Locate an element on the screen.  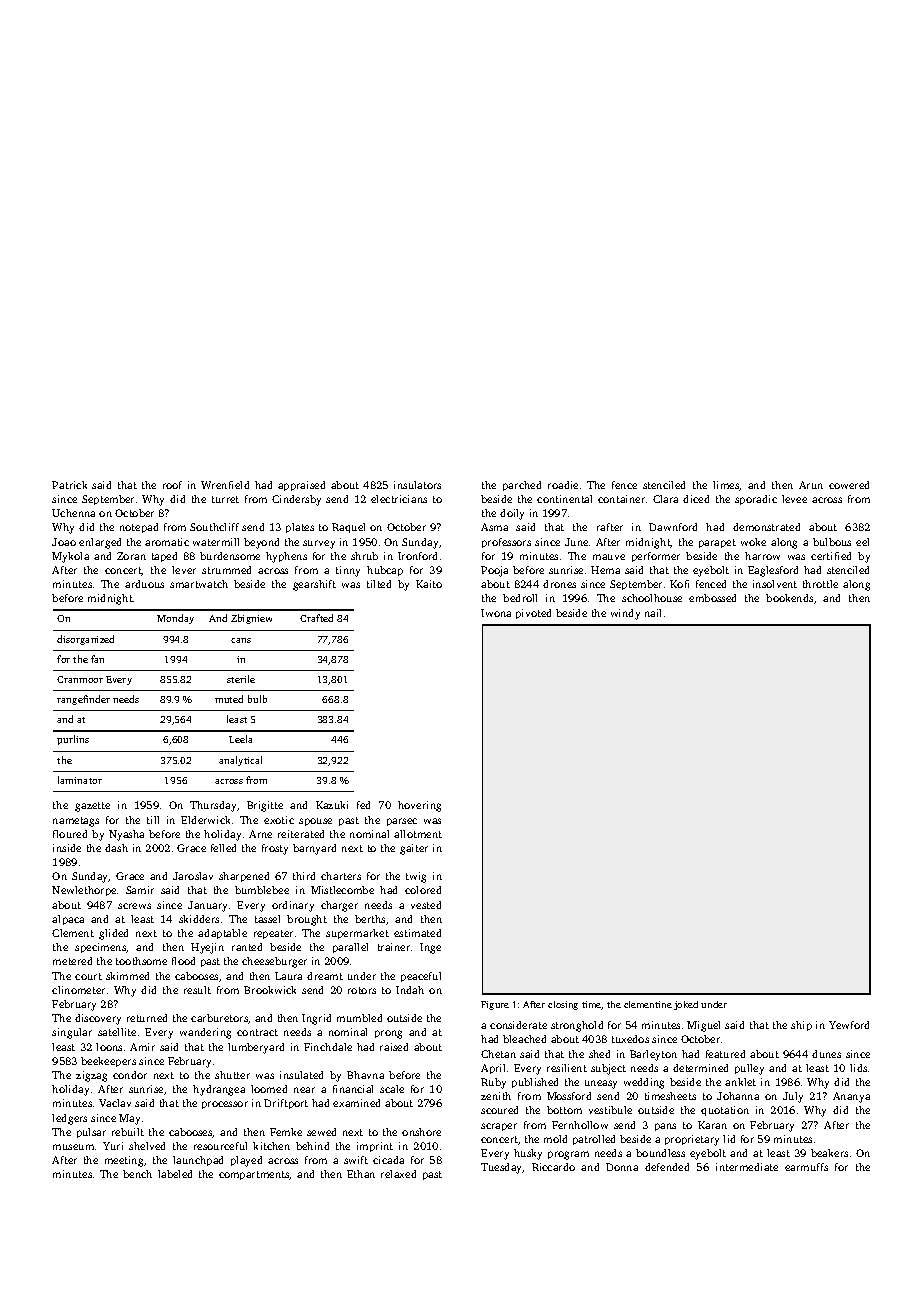
Inge is located at coordinates (430, 948).
